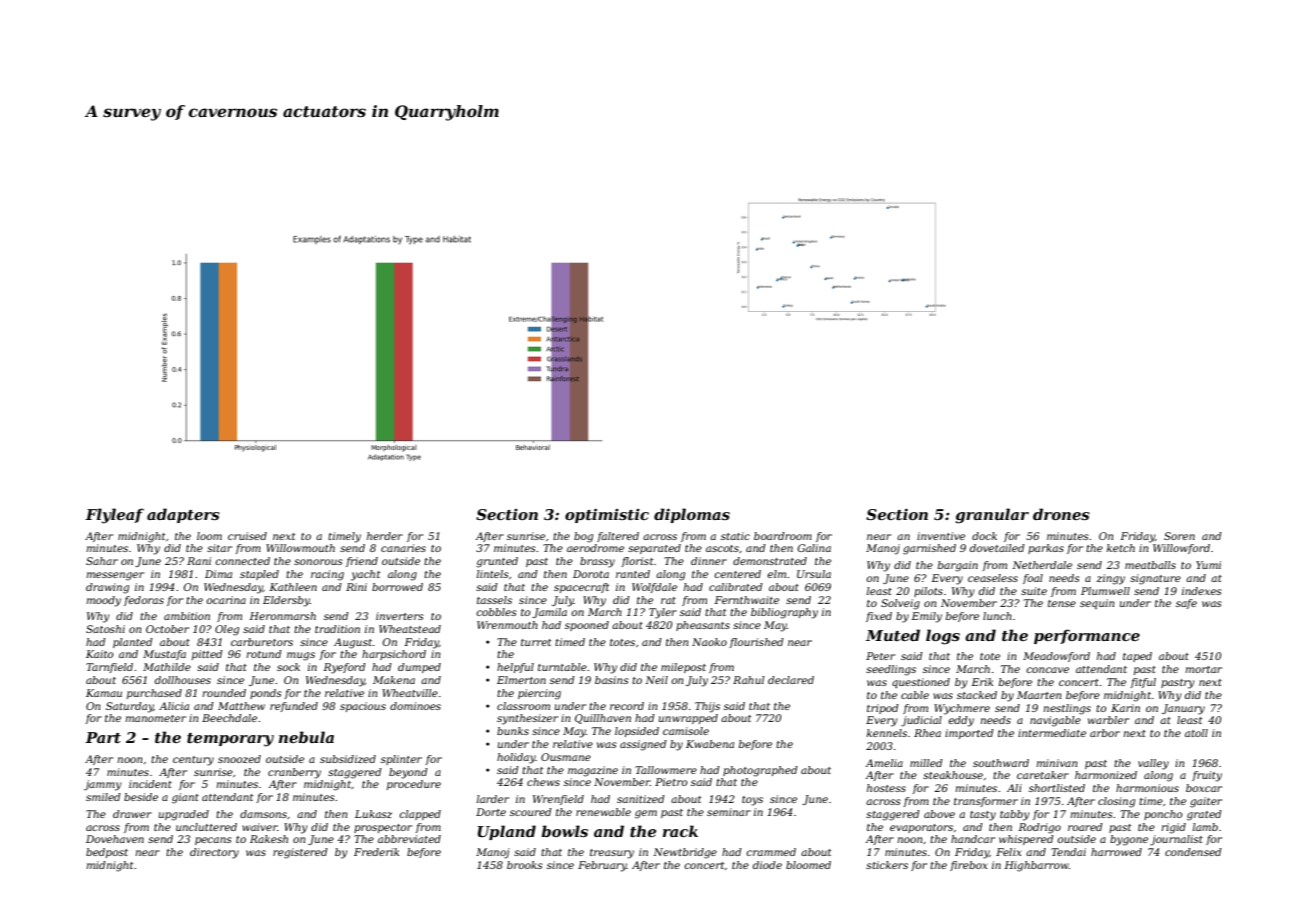 The height and width of the screenshot is (924, 1308). Describe the element at coordinates (703, 626) in the screenshot. I see `pheasants` at that location.
